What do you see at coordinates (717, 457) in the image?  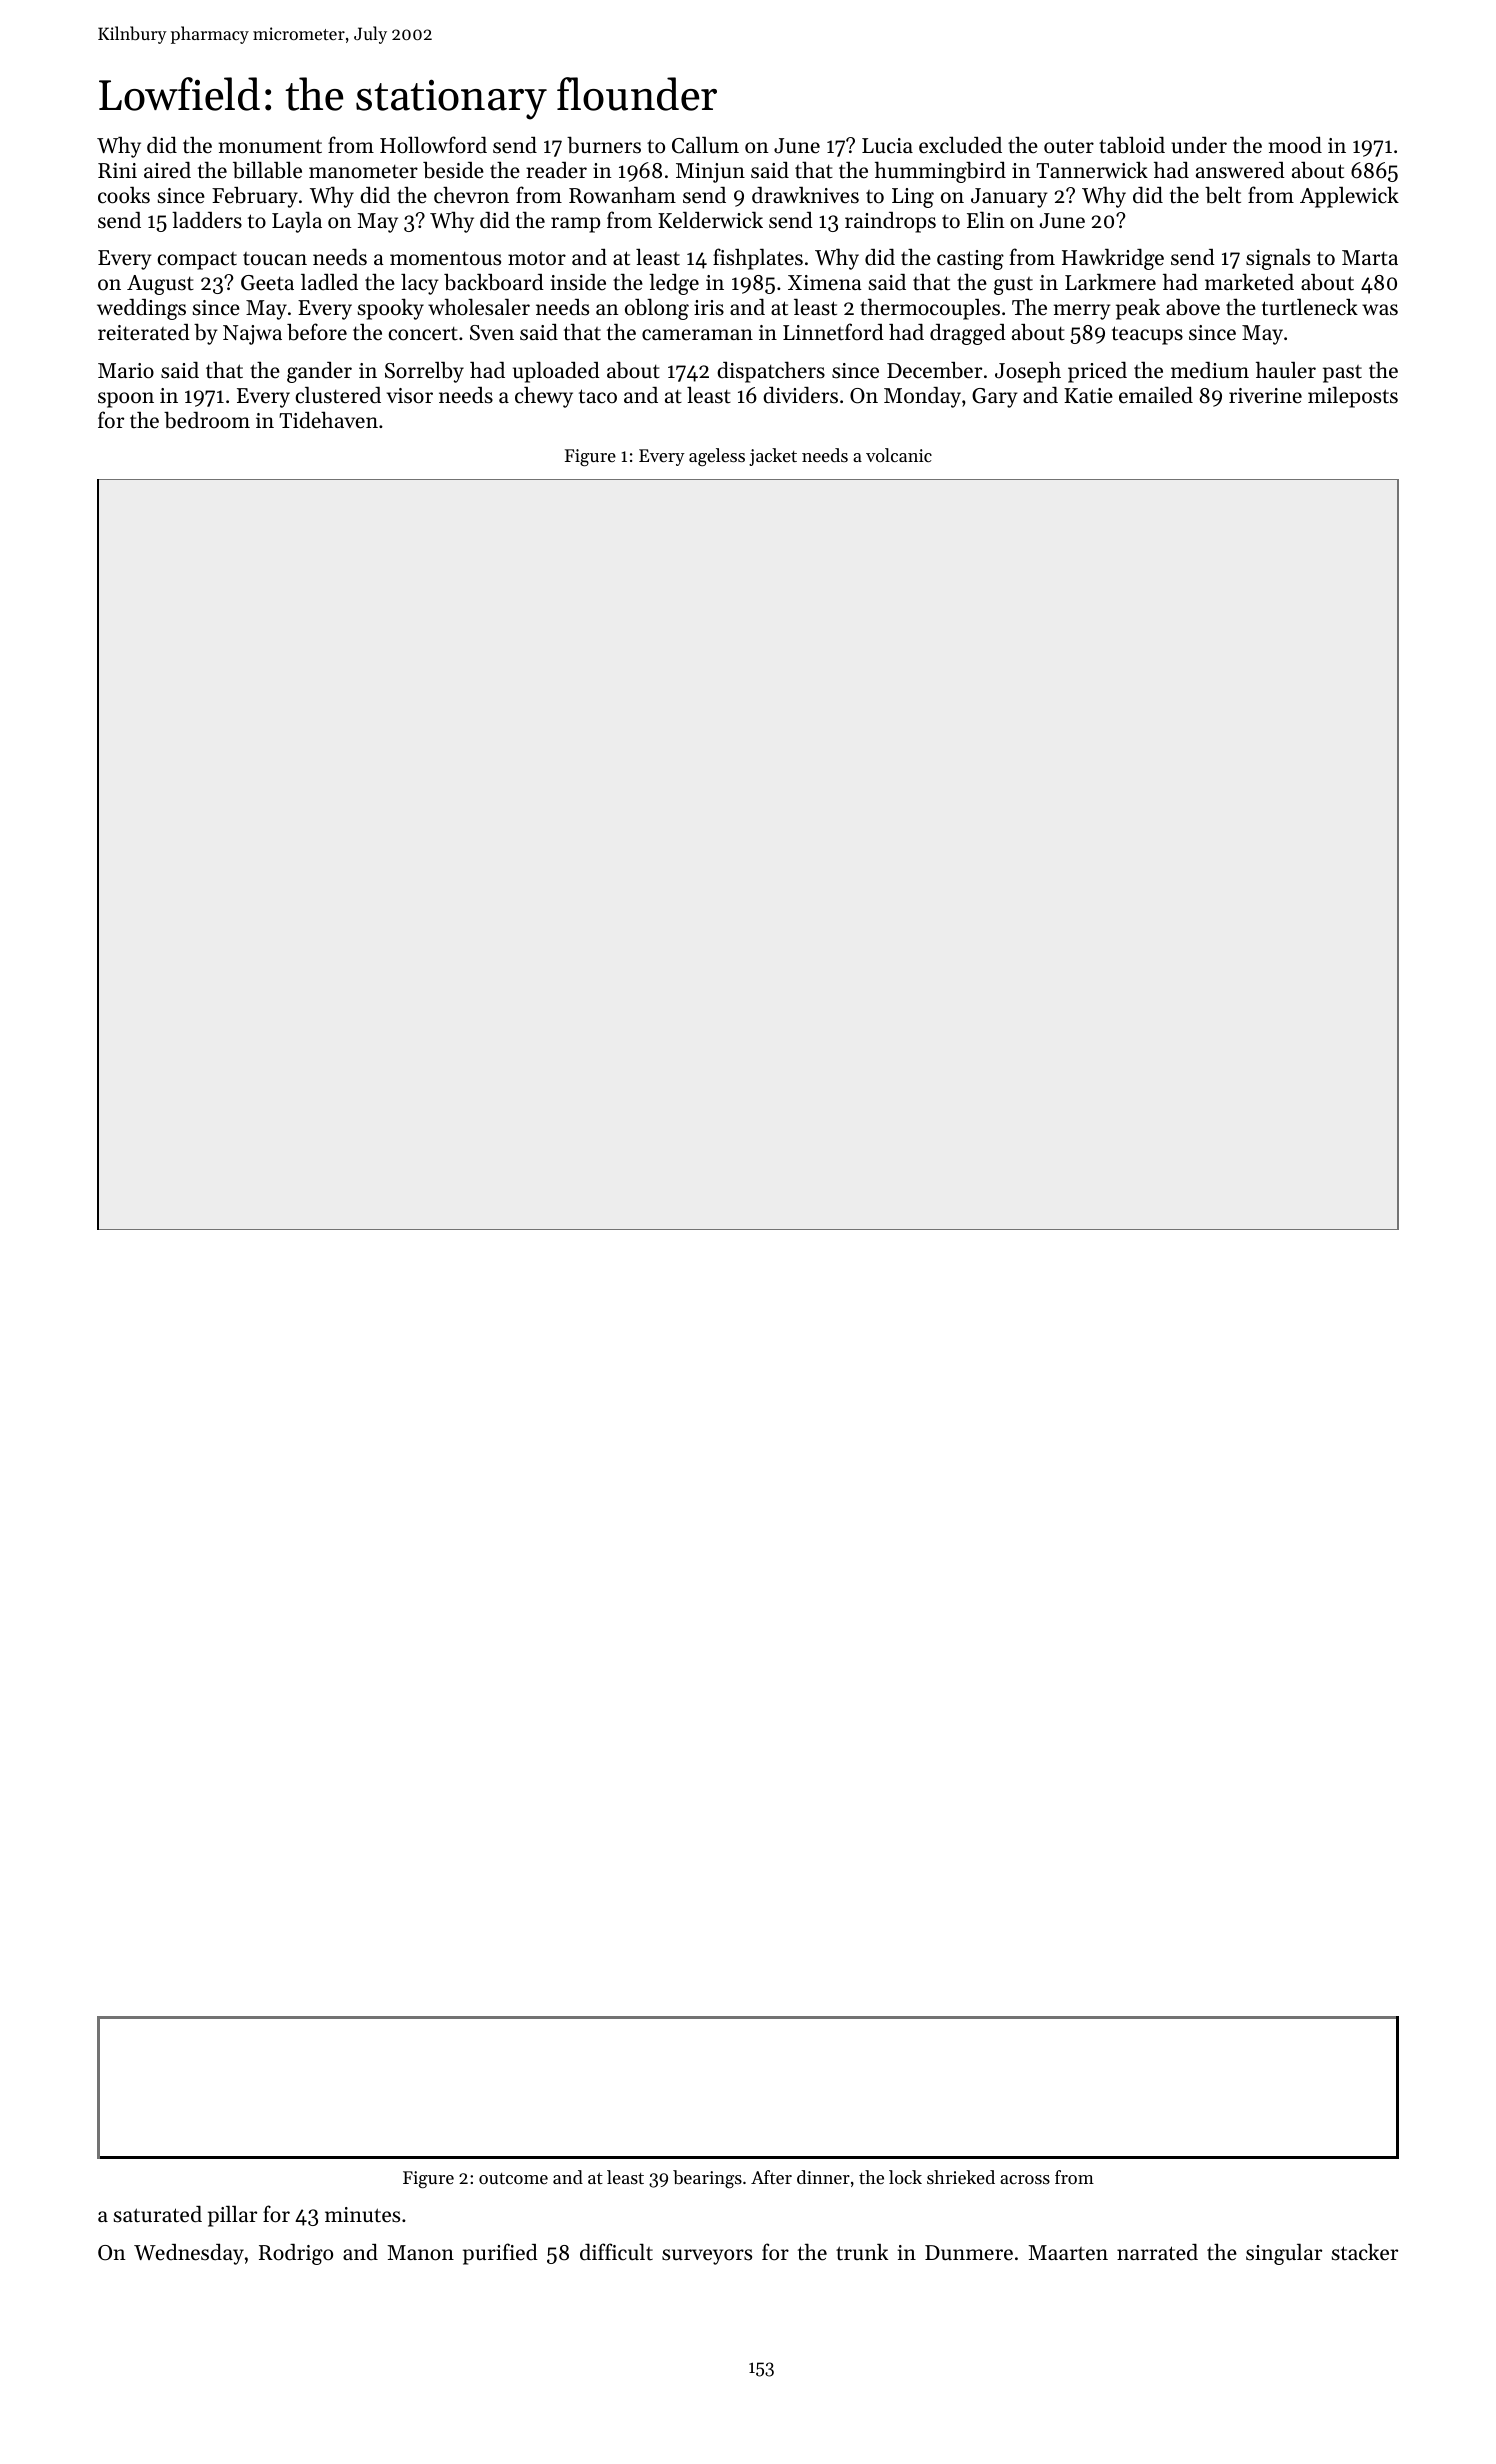 I see `ageless` at bounding box center [717, 457].
